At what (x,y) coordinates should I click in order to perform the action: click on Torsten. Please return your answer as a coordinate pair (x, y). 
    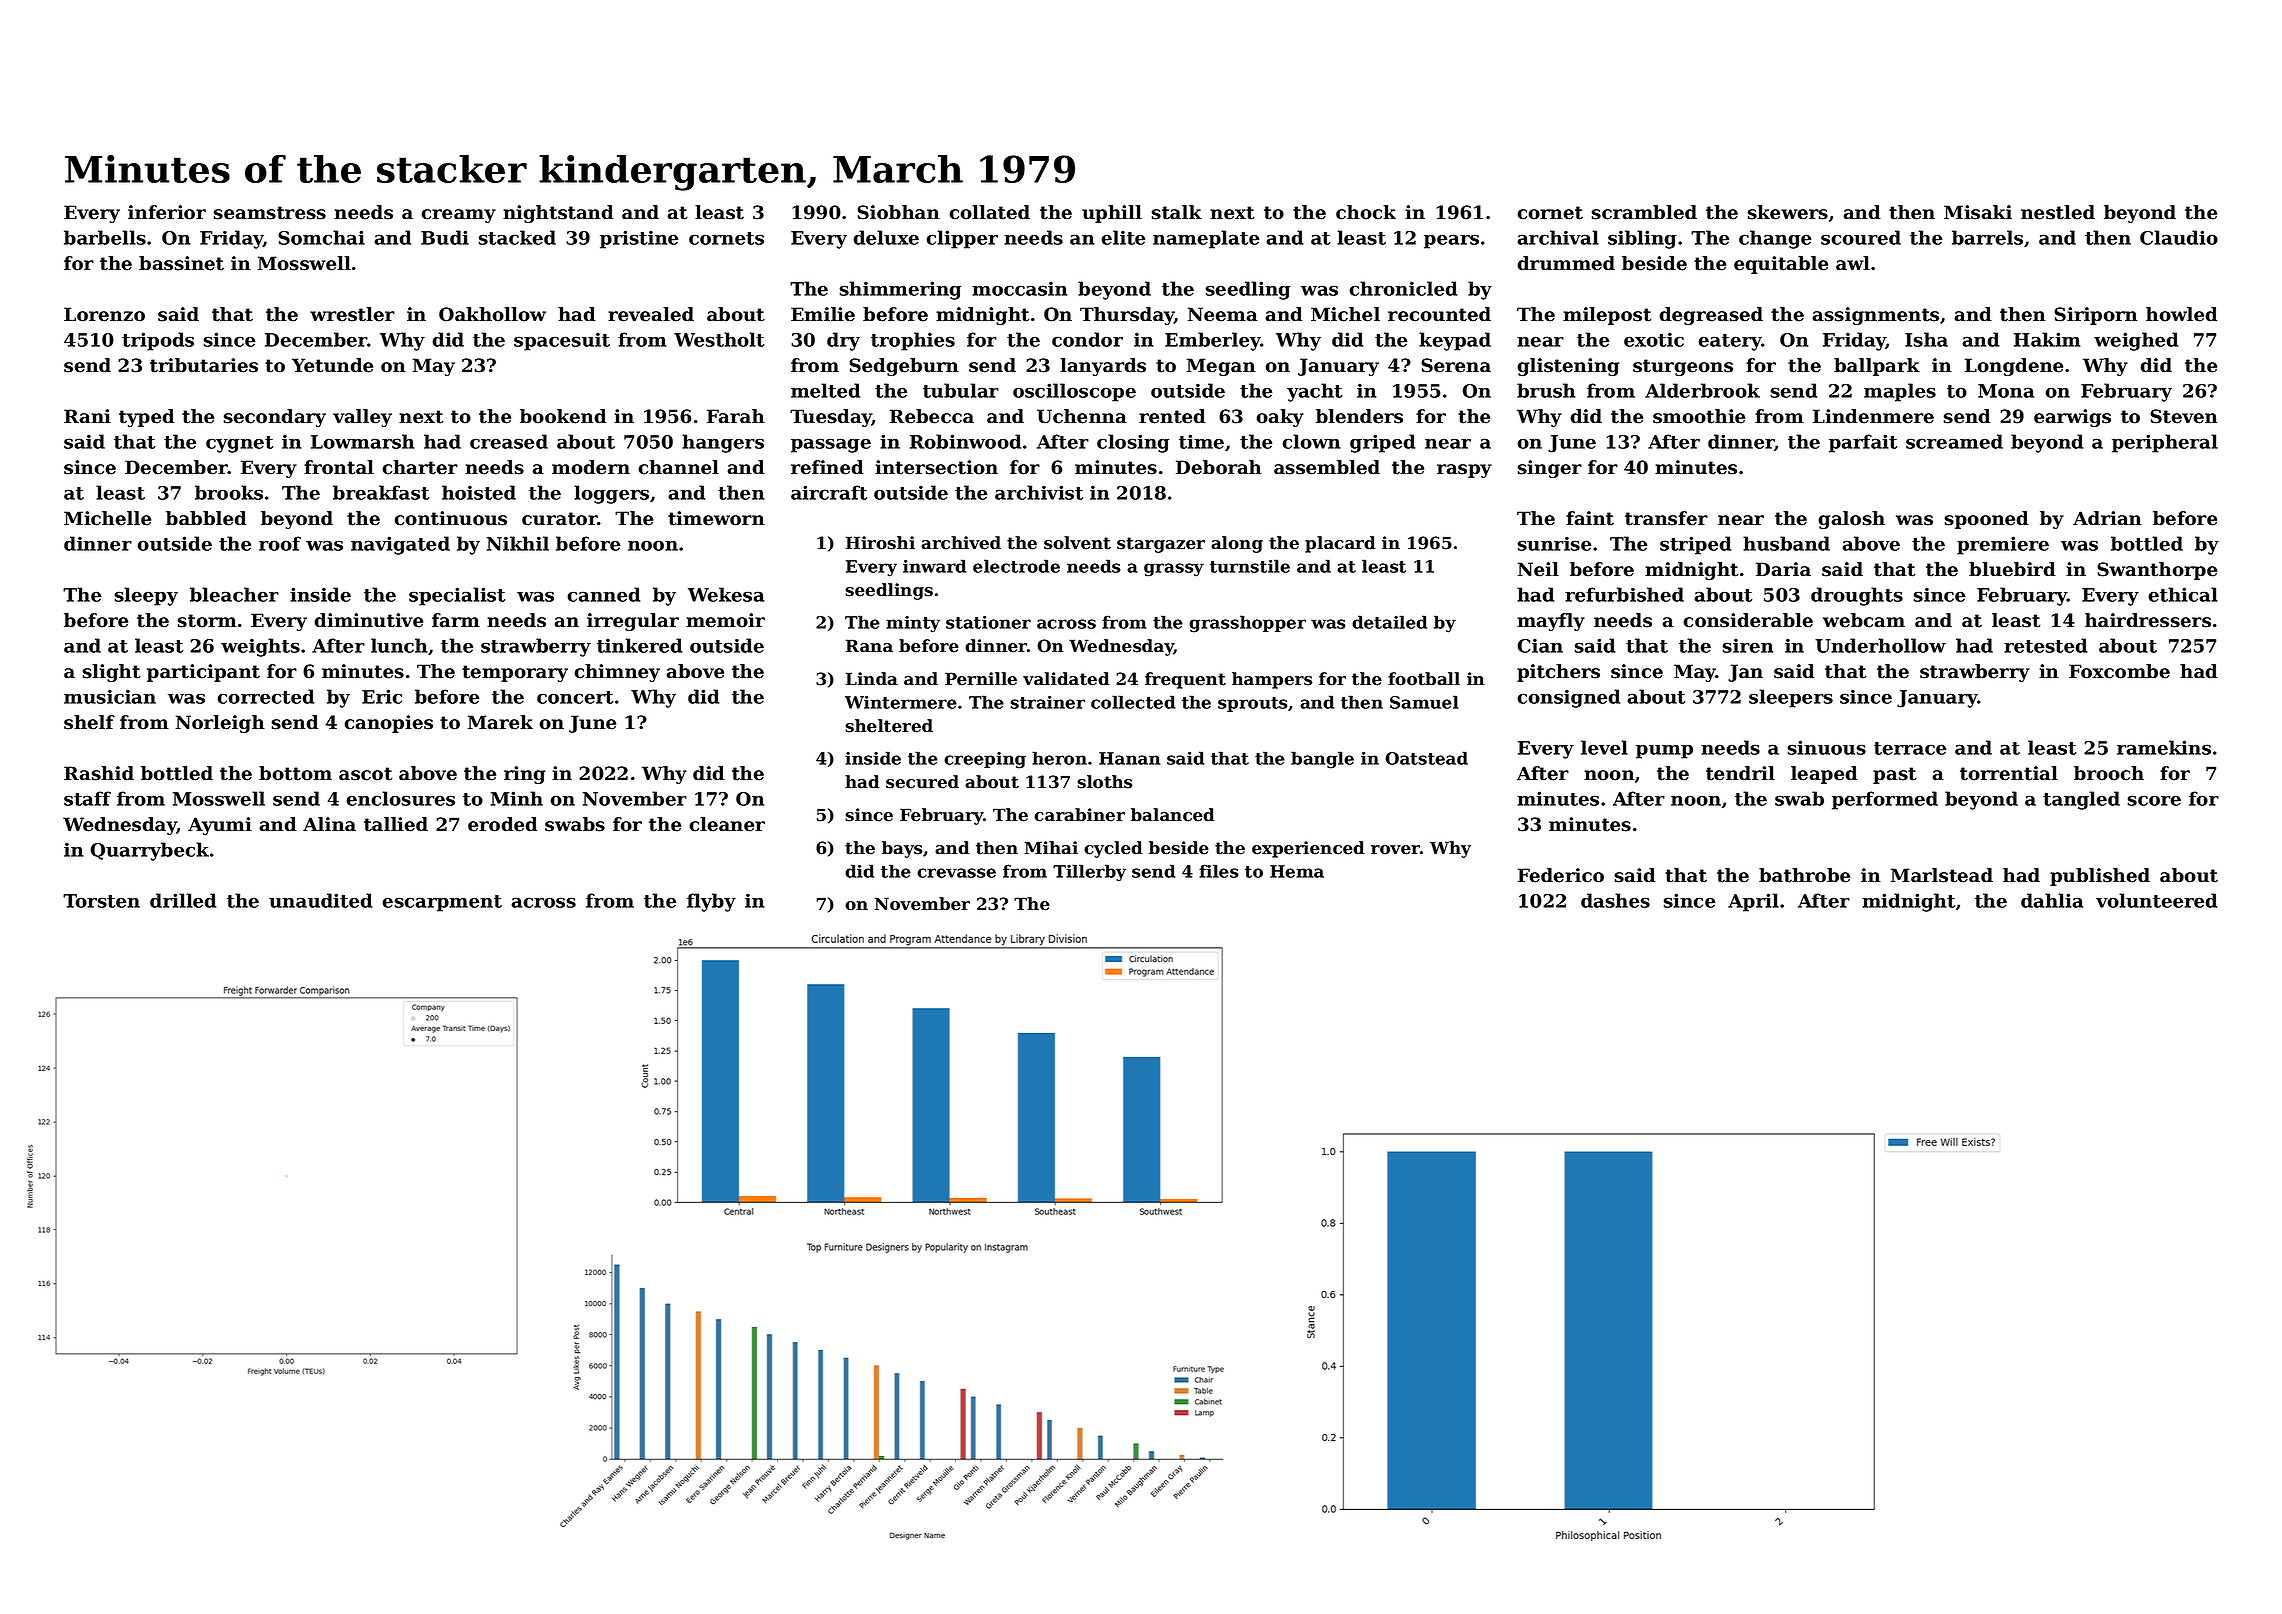
    Looking at the image, I should click on (101, 901).
